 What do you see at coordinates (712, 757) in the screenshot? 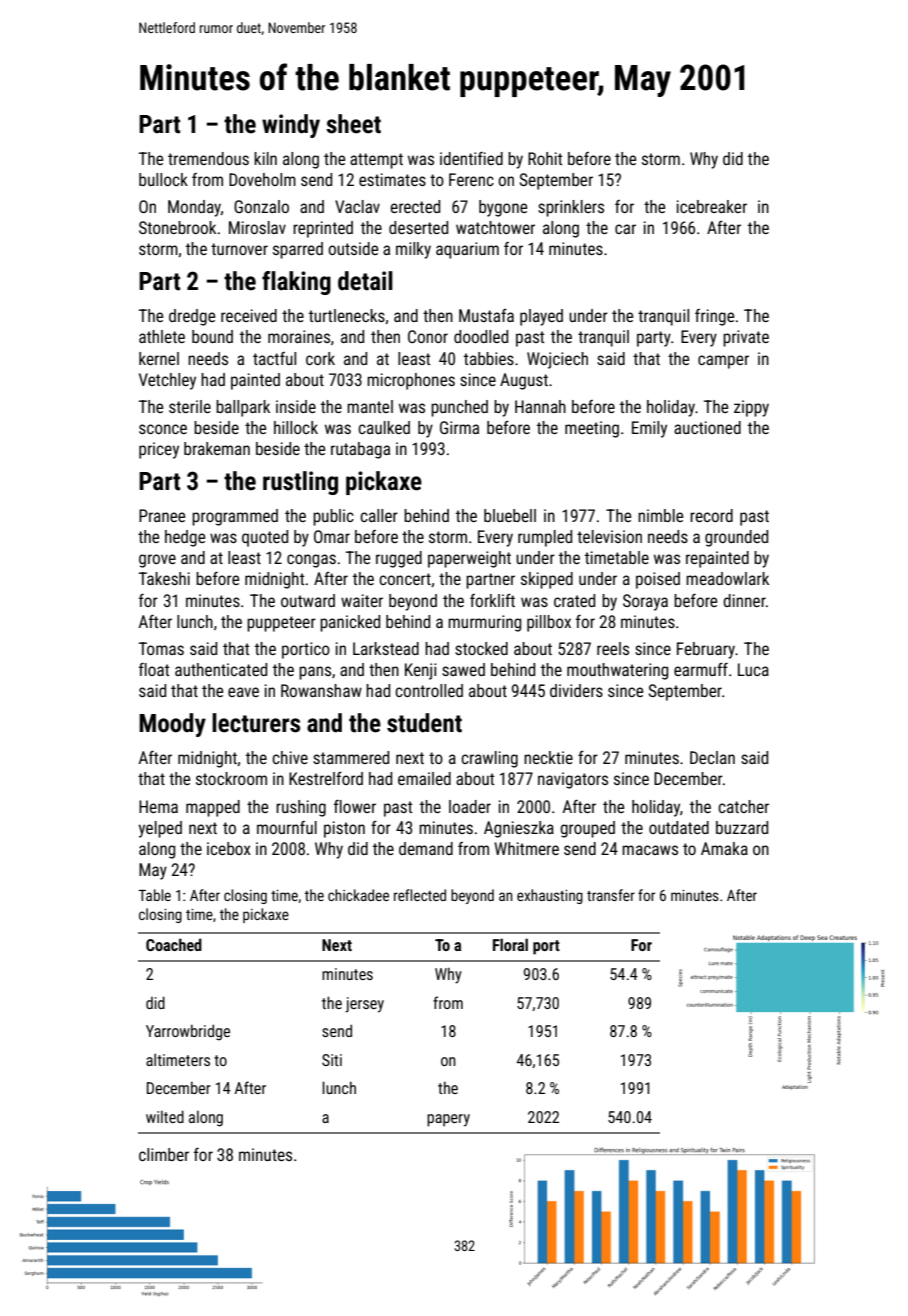
I see `Declan` at bounding box center [712, 757].
